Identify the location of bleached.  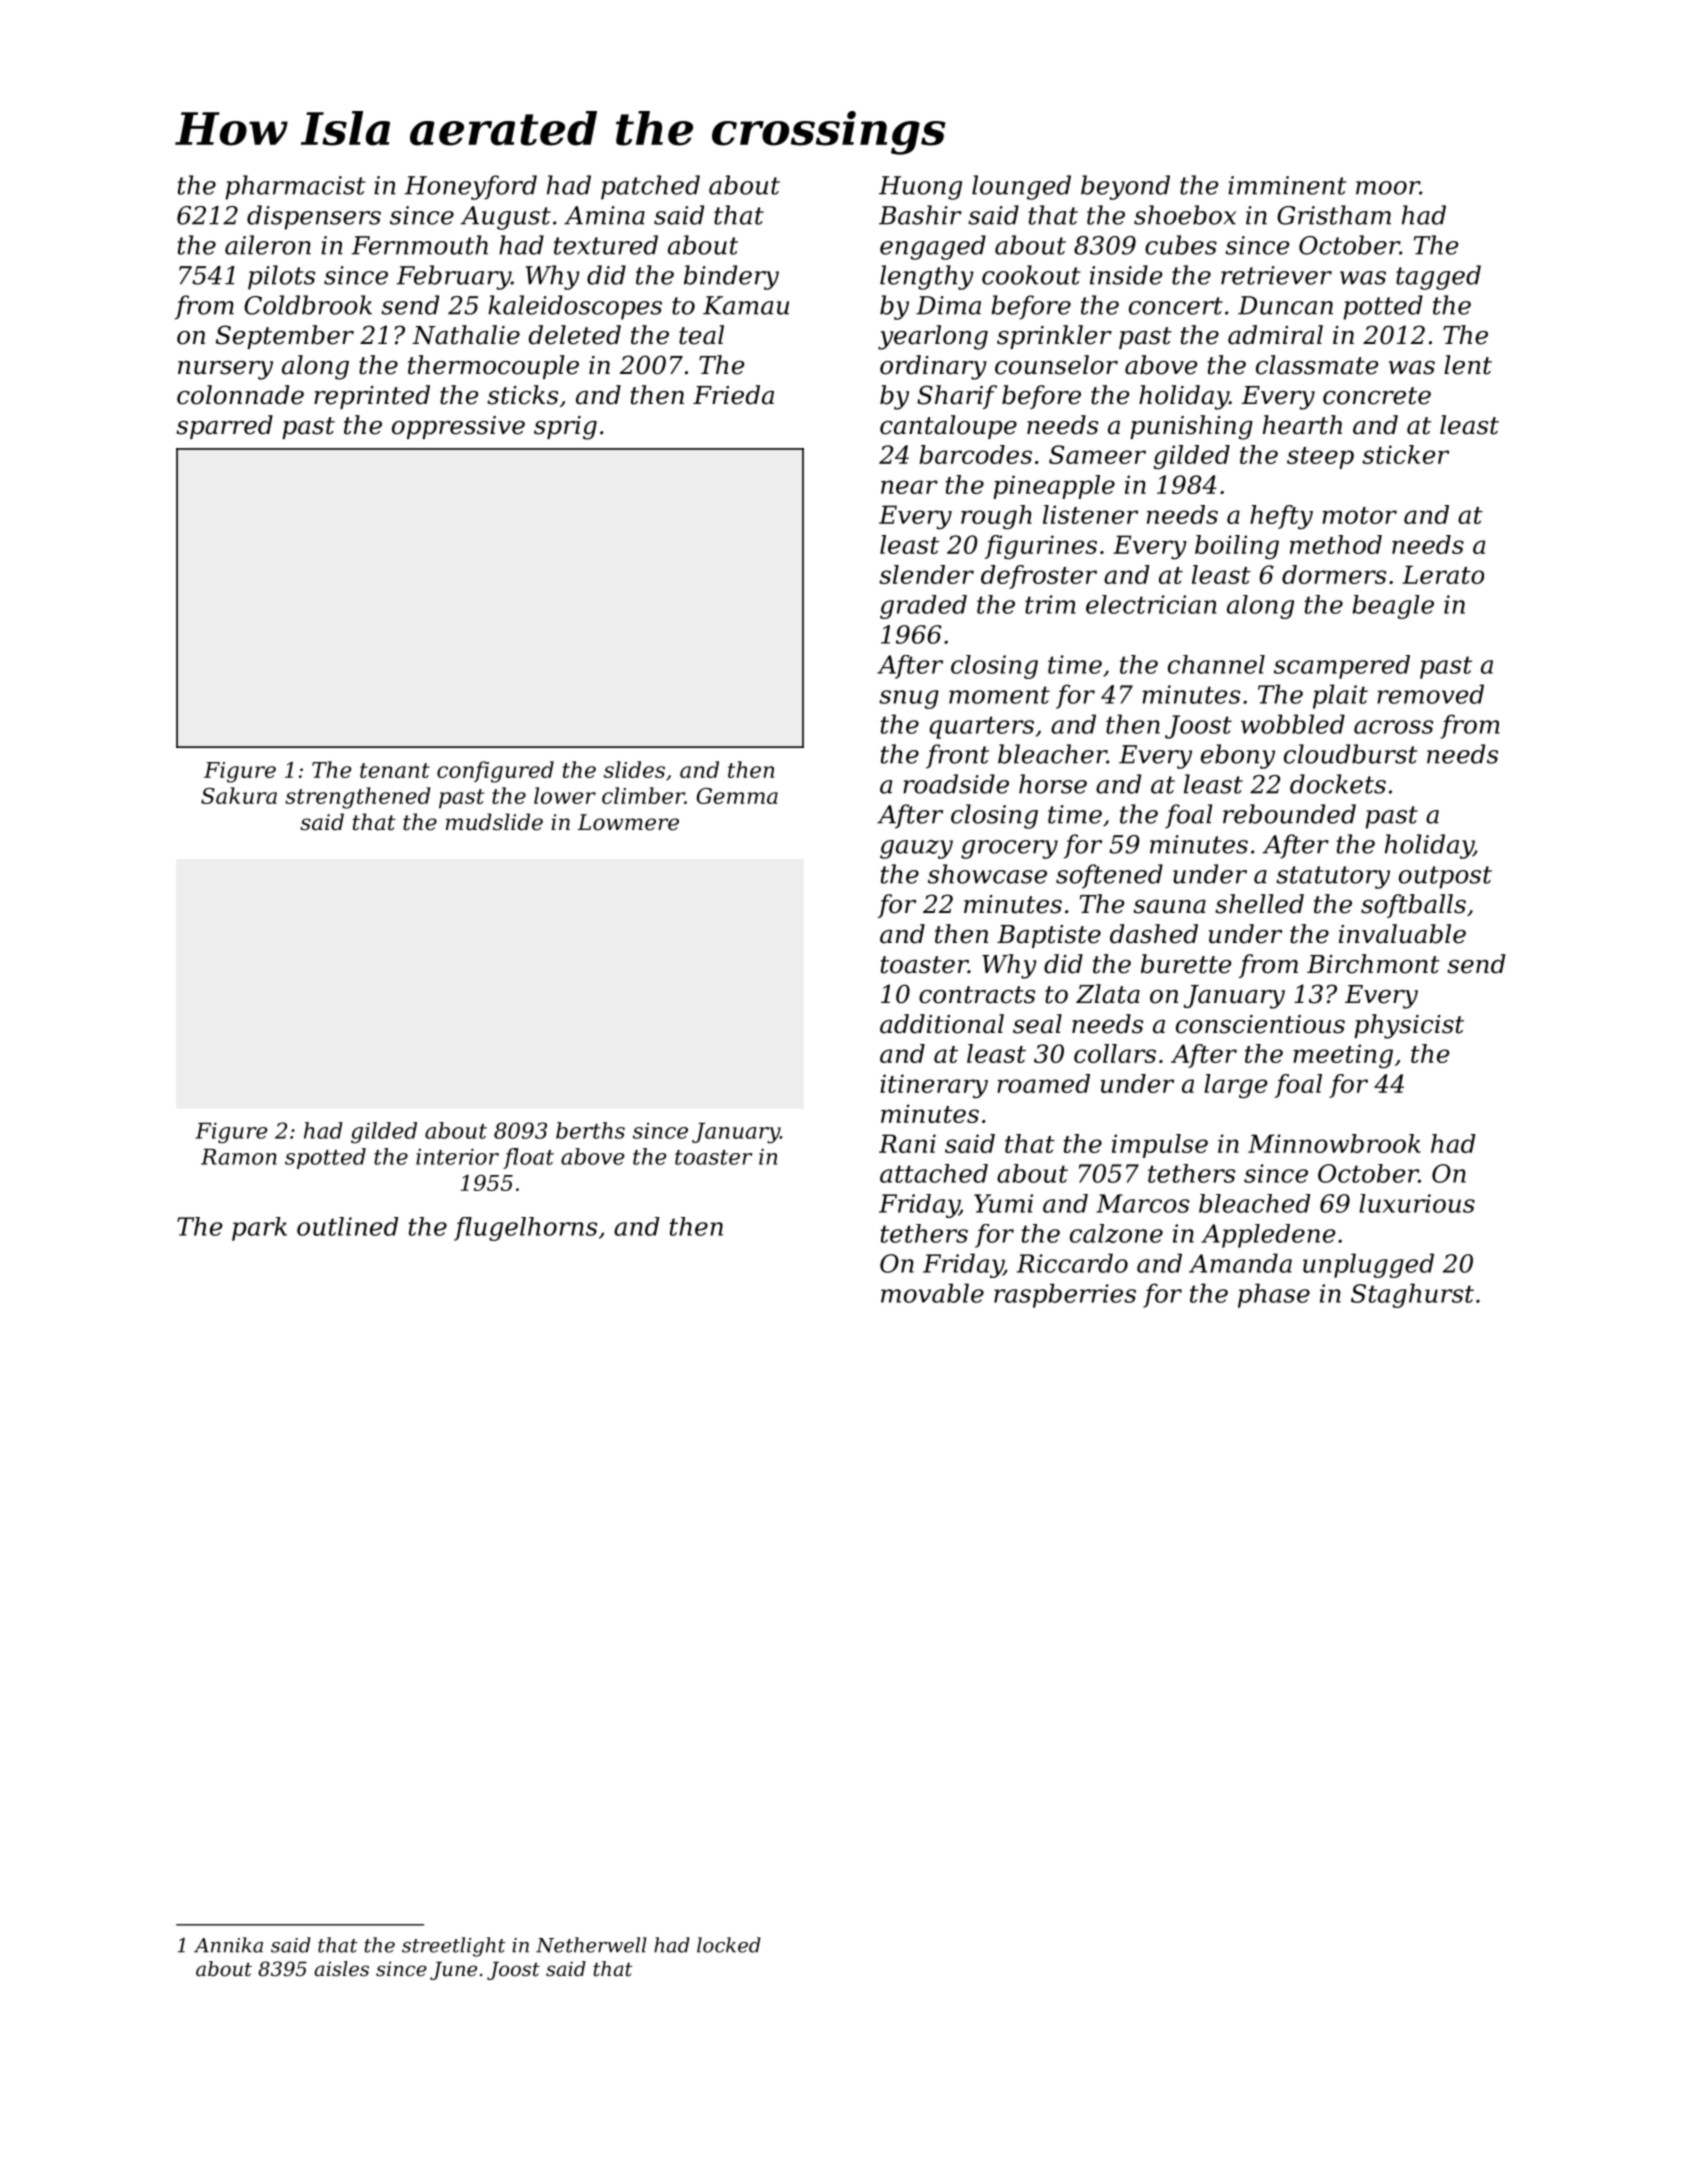
(1254, 1203).
